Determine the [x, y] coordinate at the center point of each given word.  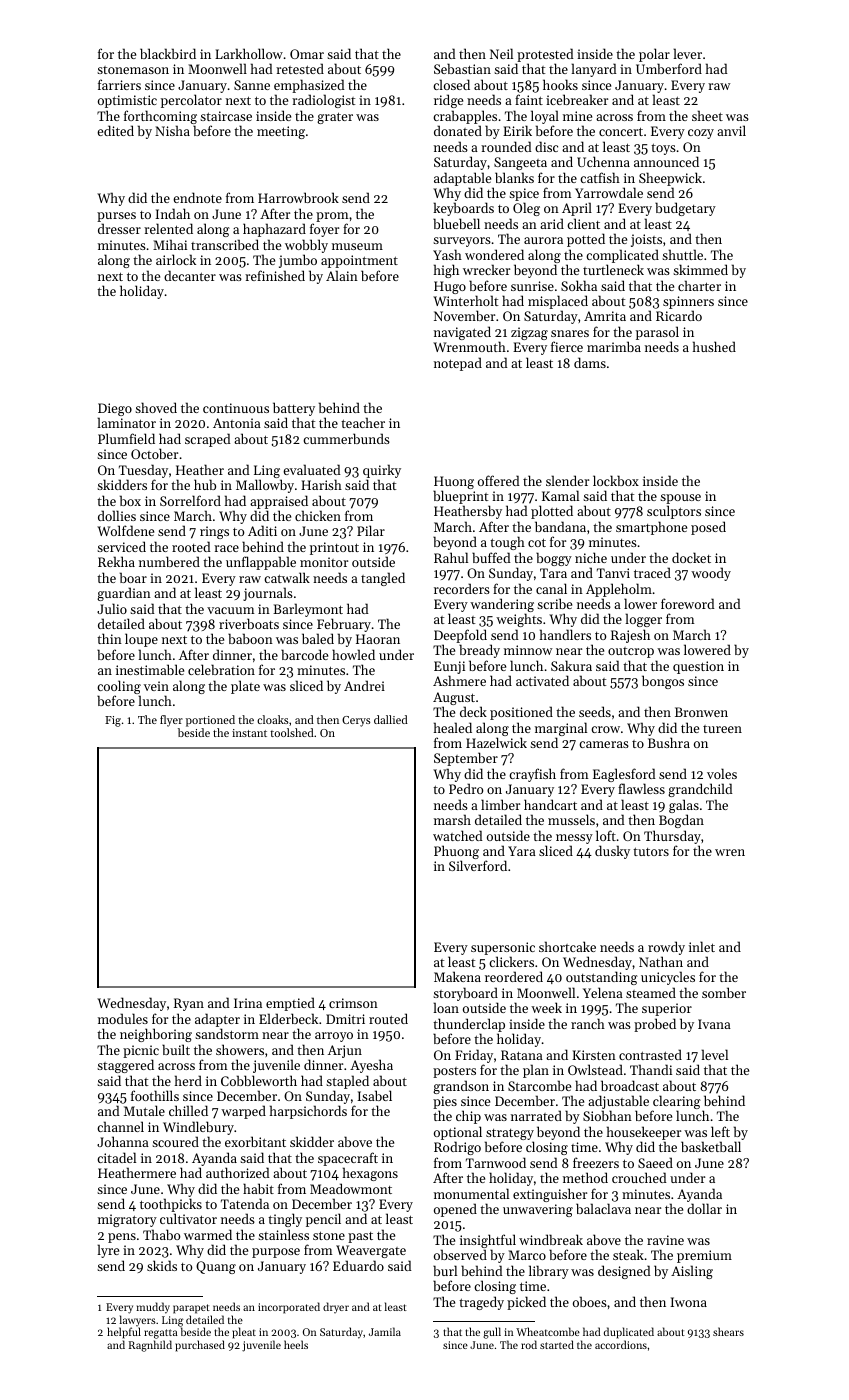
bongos [663, 682]
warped [243, 1112]
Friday [474, 1056]
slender [567, 480]
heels [296, 1344]
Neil [501, 53]
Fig [113, 721]
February [344, 626]
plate [245, 687]
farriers [119, 84]
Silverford [478, 866]
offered [499, 480]
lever [687, 53]
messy [574, 839]
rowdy [666, 948]
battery [294, 409]
